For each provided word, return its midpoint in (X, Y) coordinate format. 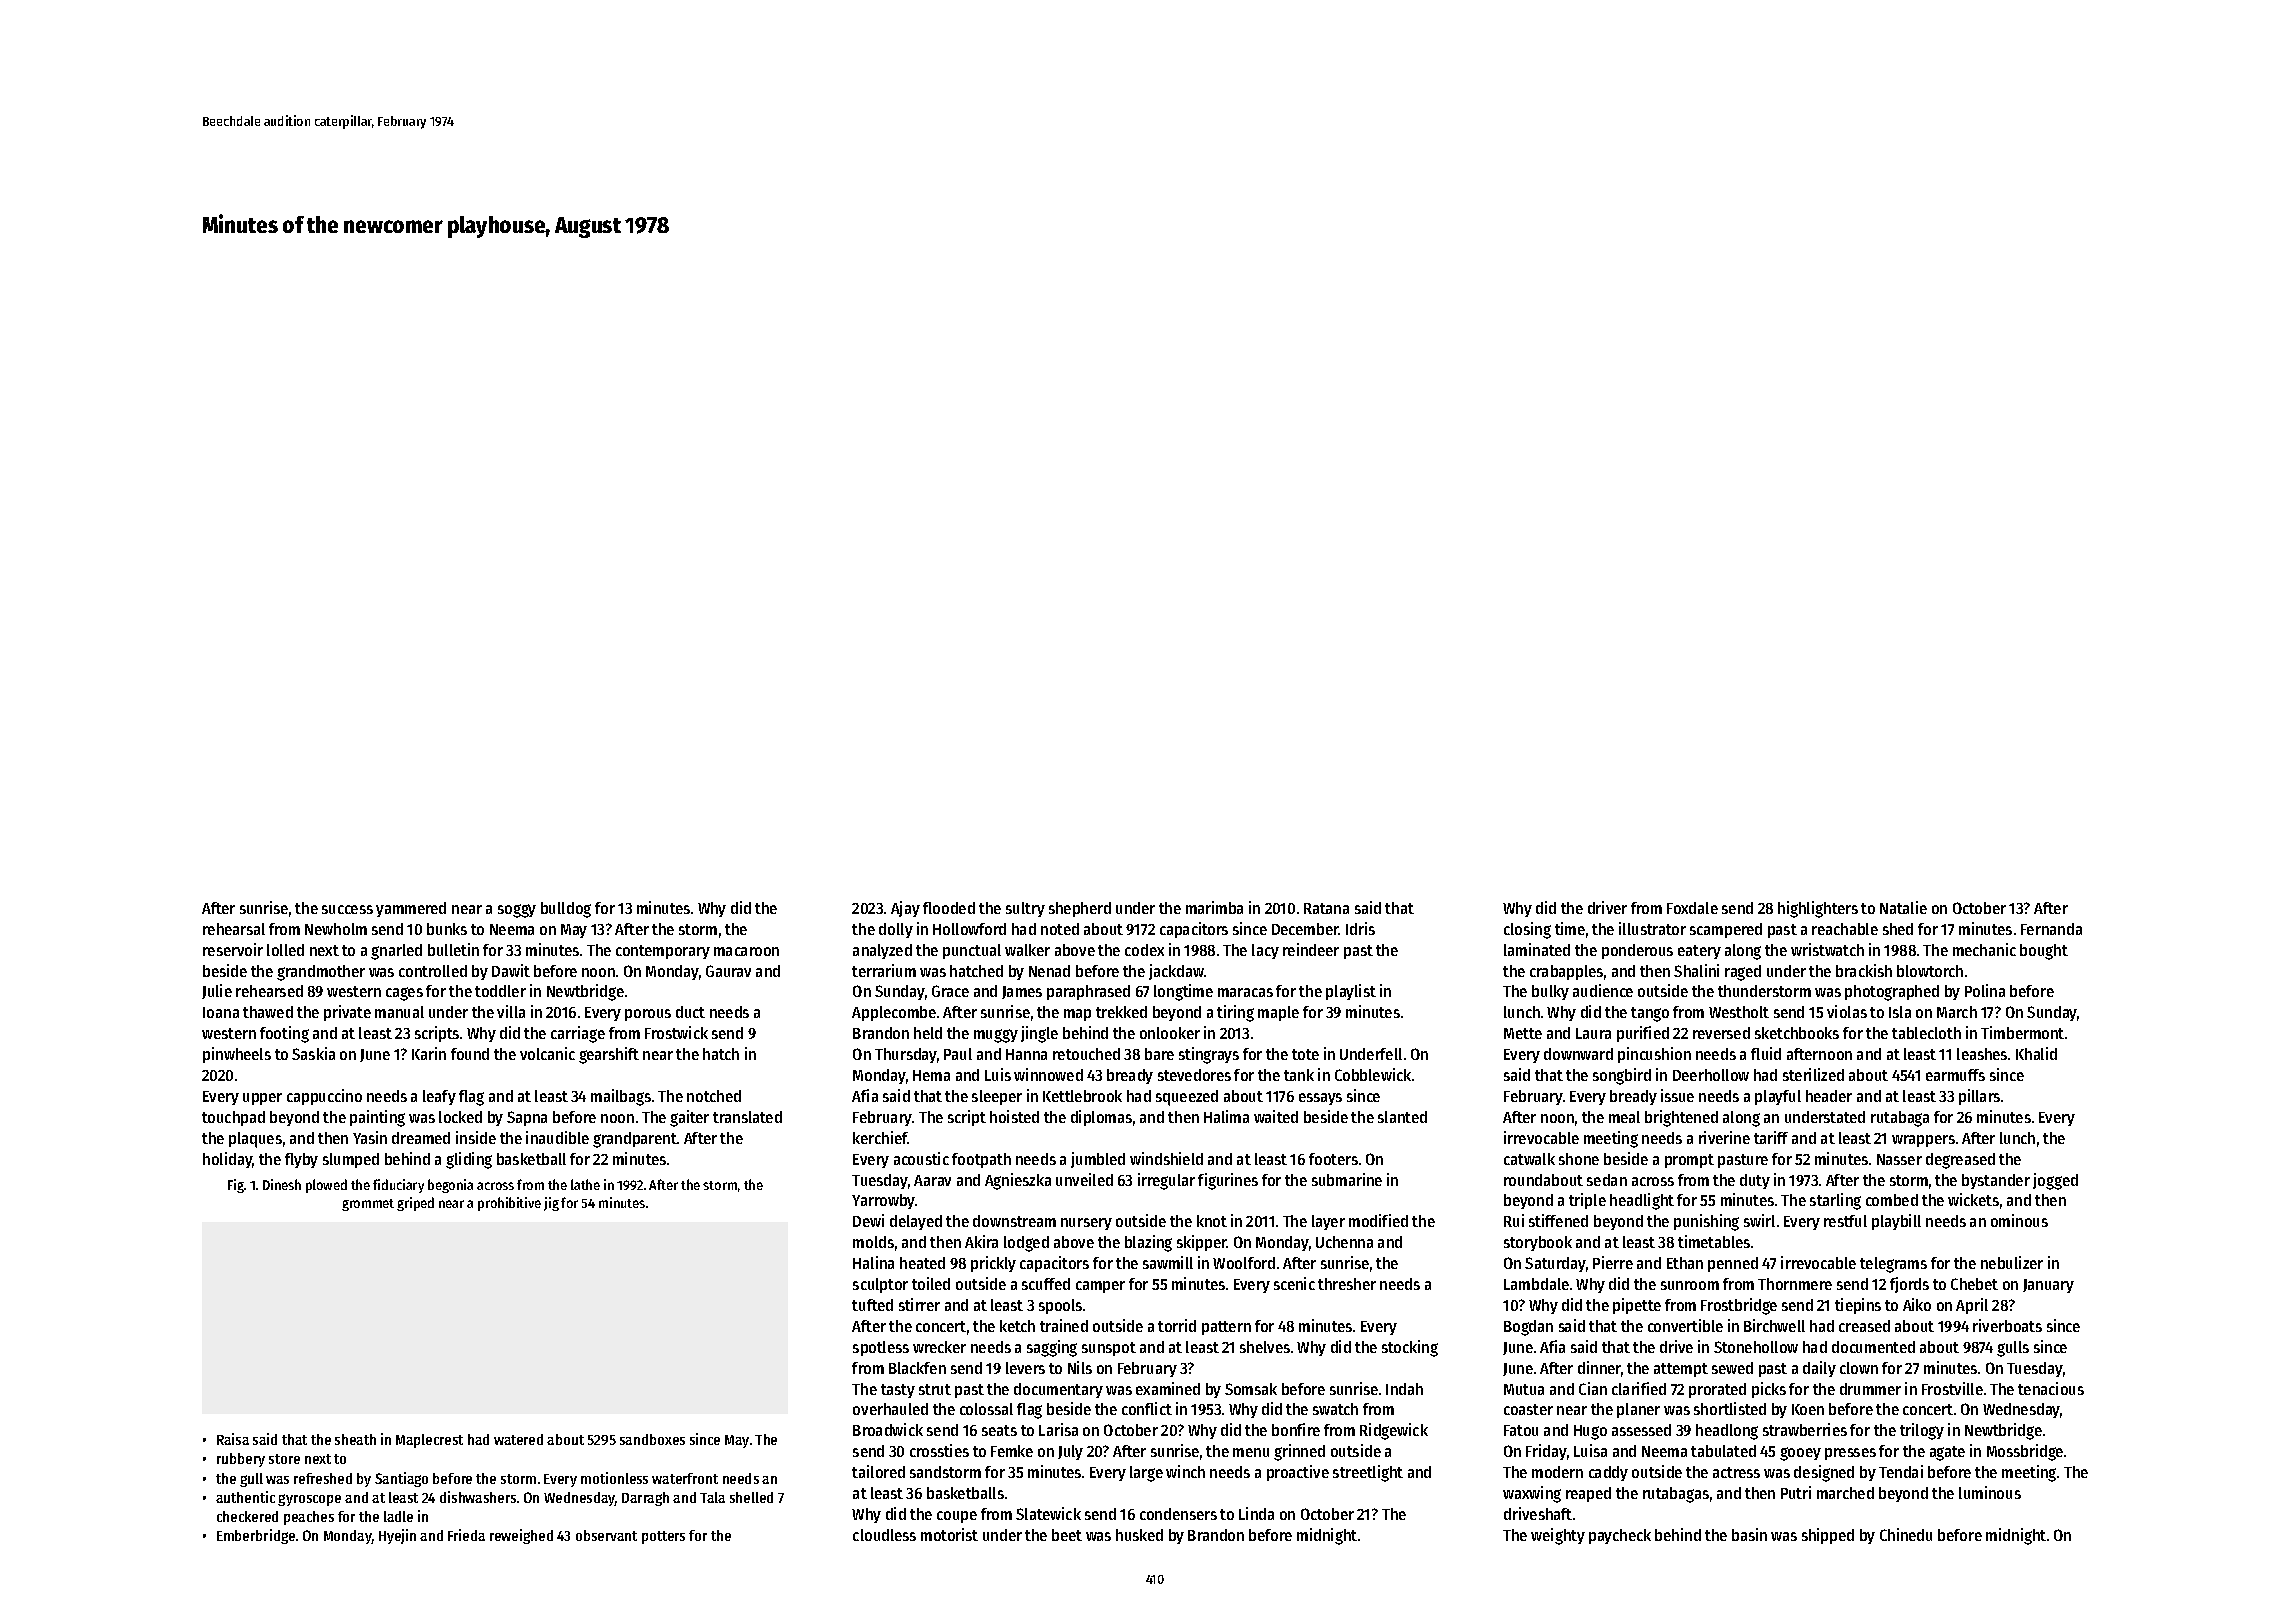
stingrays (1209, 1055)
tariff (1771, 1137)
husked (1139, 1535)
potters (663, 1537)
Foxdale (1692, 908)
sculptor (880, 1285)
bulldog (566, 910)
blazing (1148, 1243)
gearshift (609, 1055)
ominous (2019, 1220)
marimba (1214, 907)
